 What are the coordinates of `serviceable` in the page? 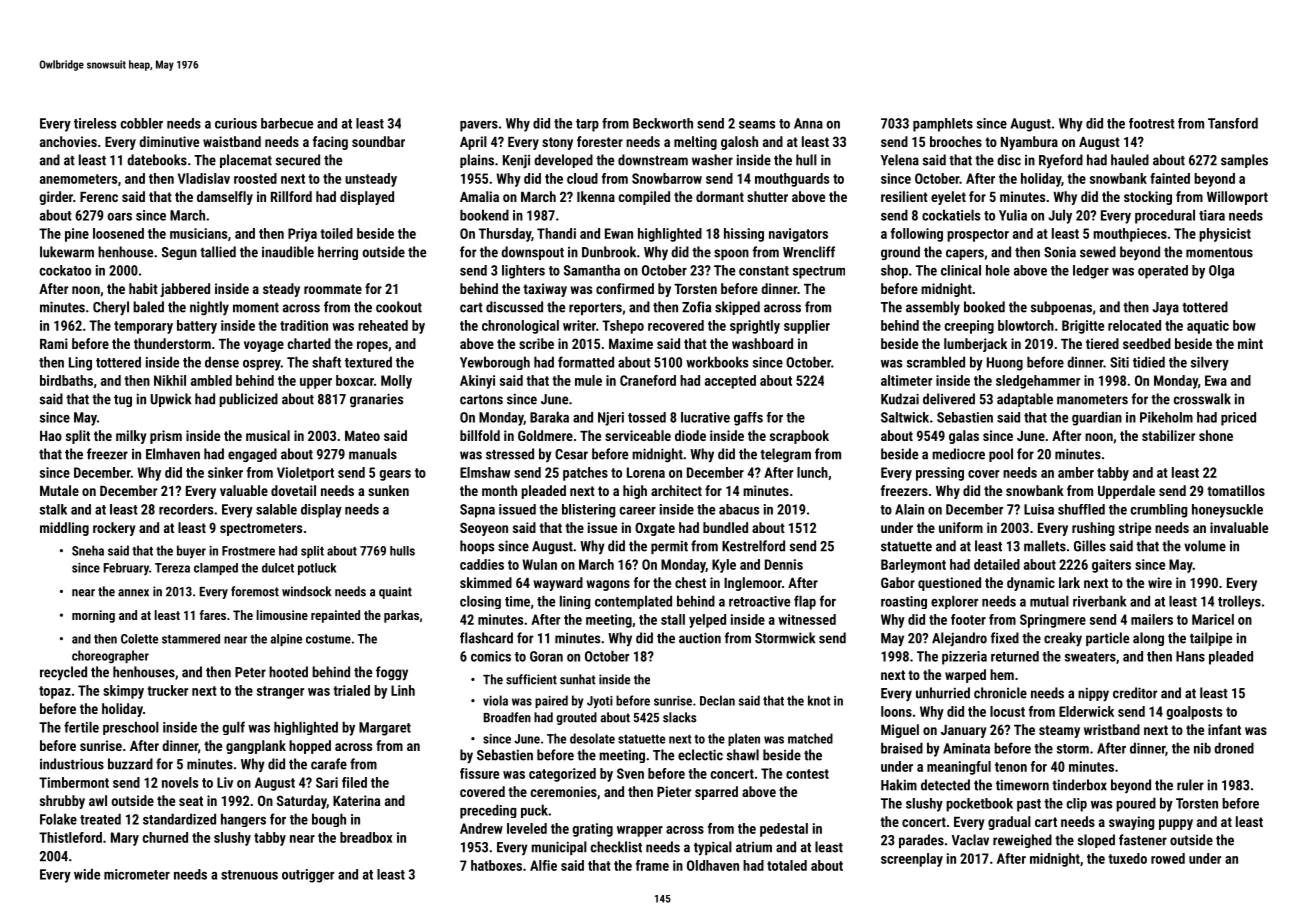 It's located at (638, 435).
